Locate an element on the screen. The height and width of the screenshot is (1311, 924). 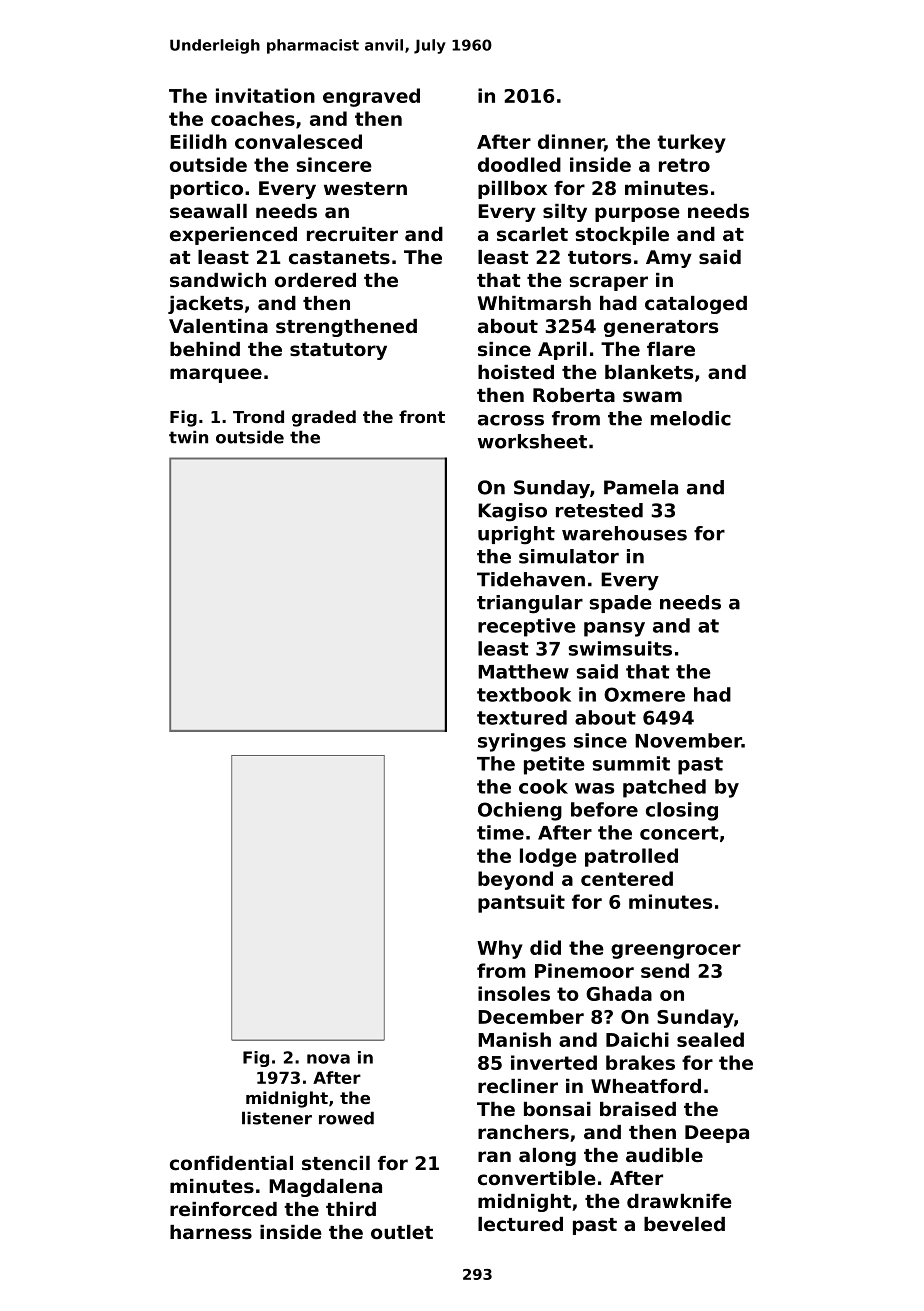
Matthew is located at coordinates (523, 671).
